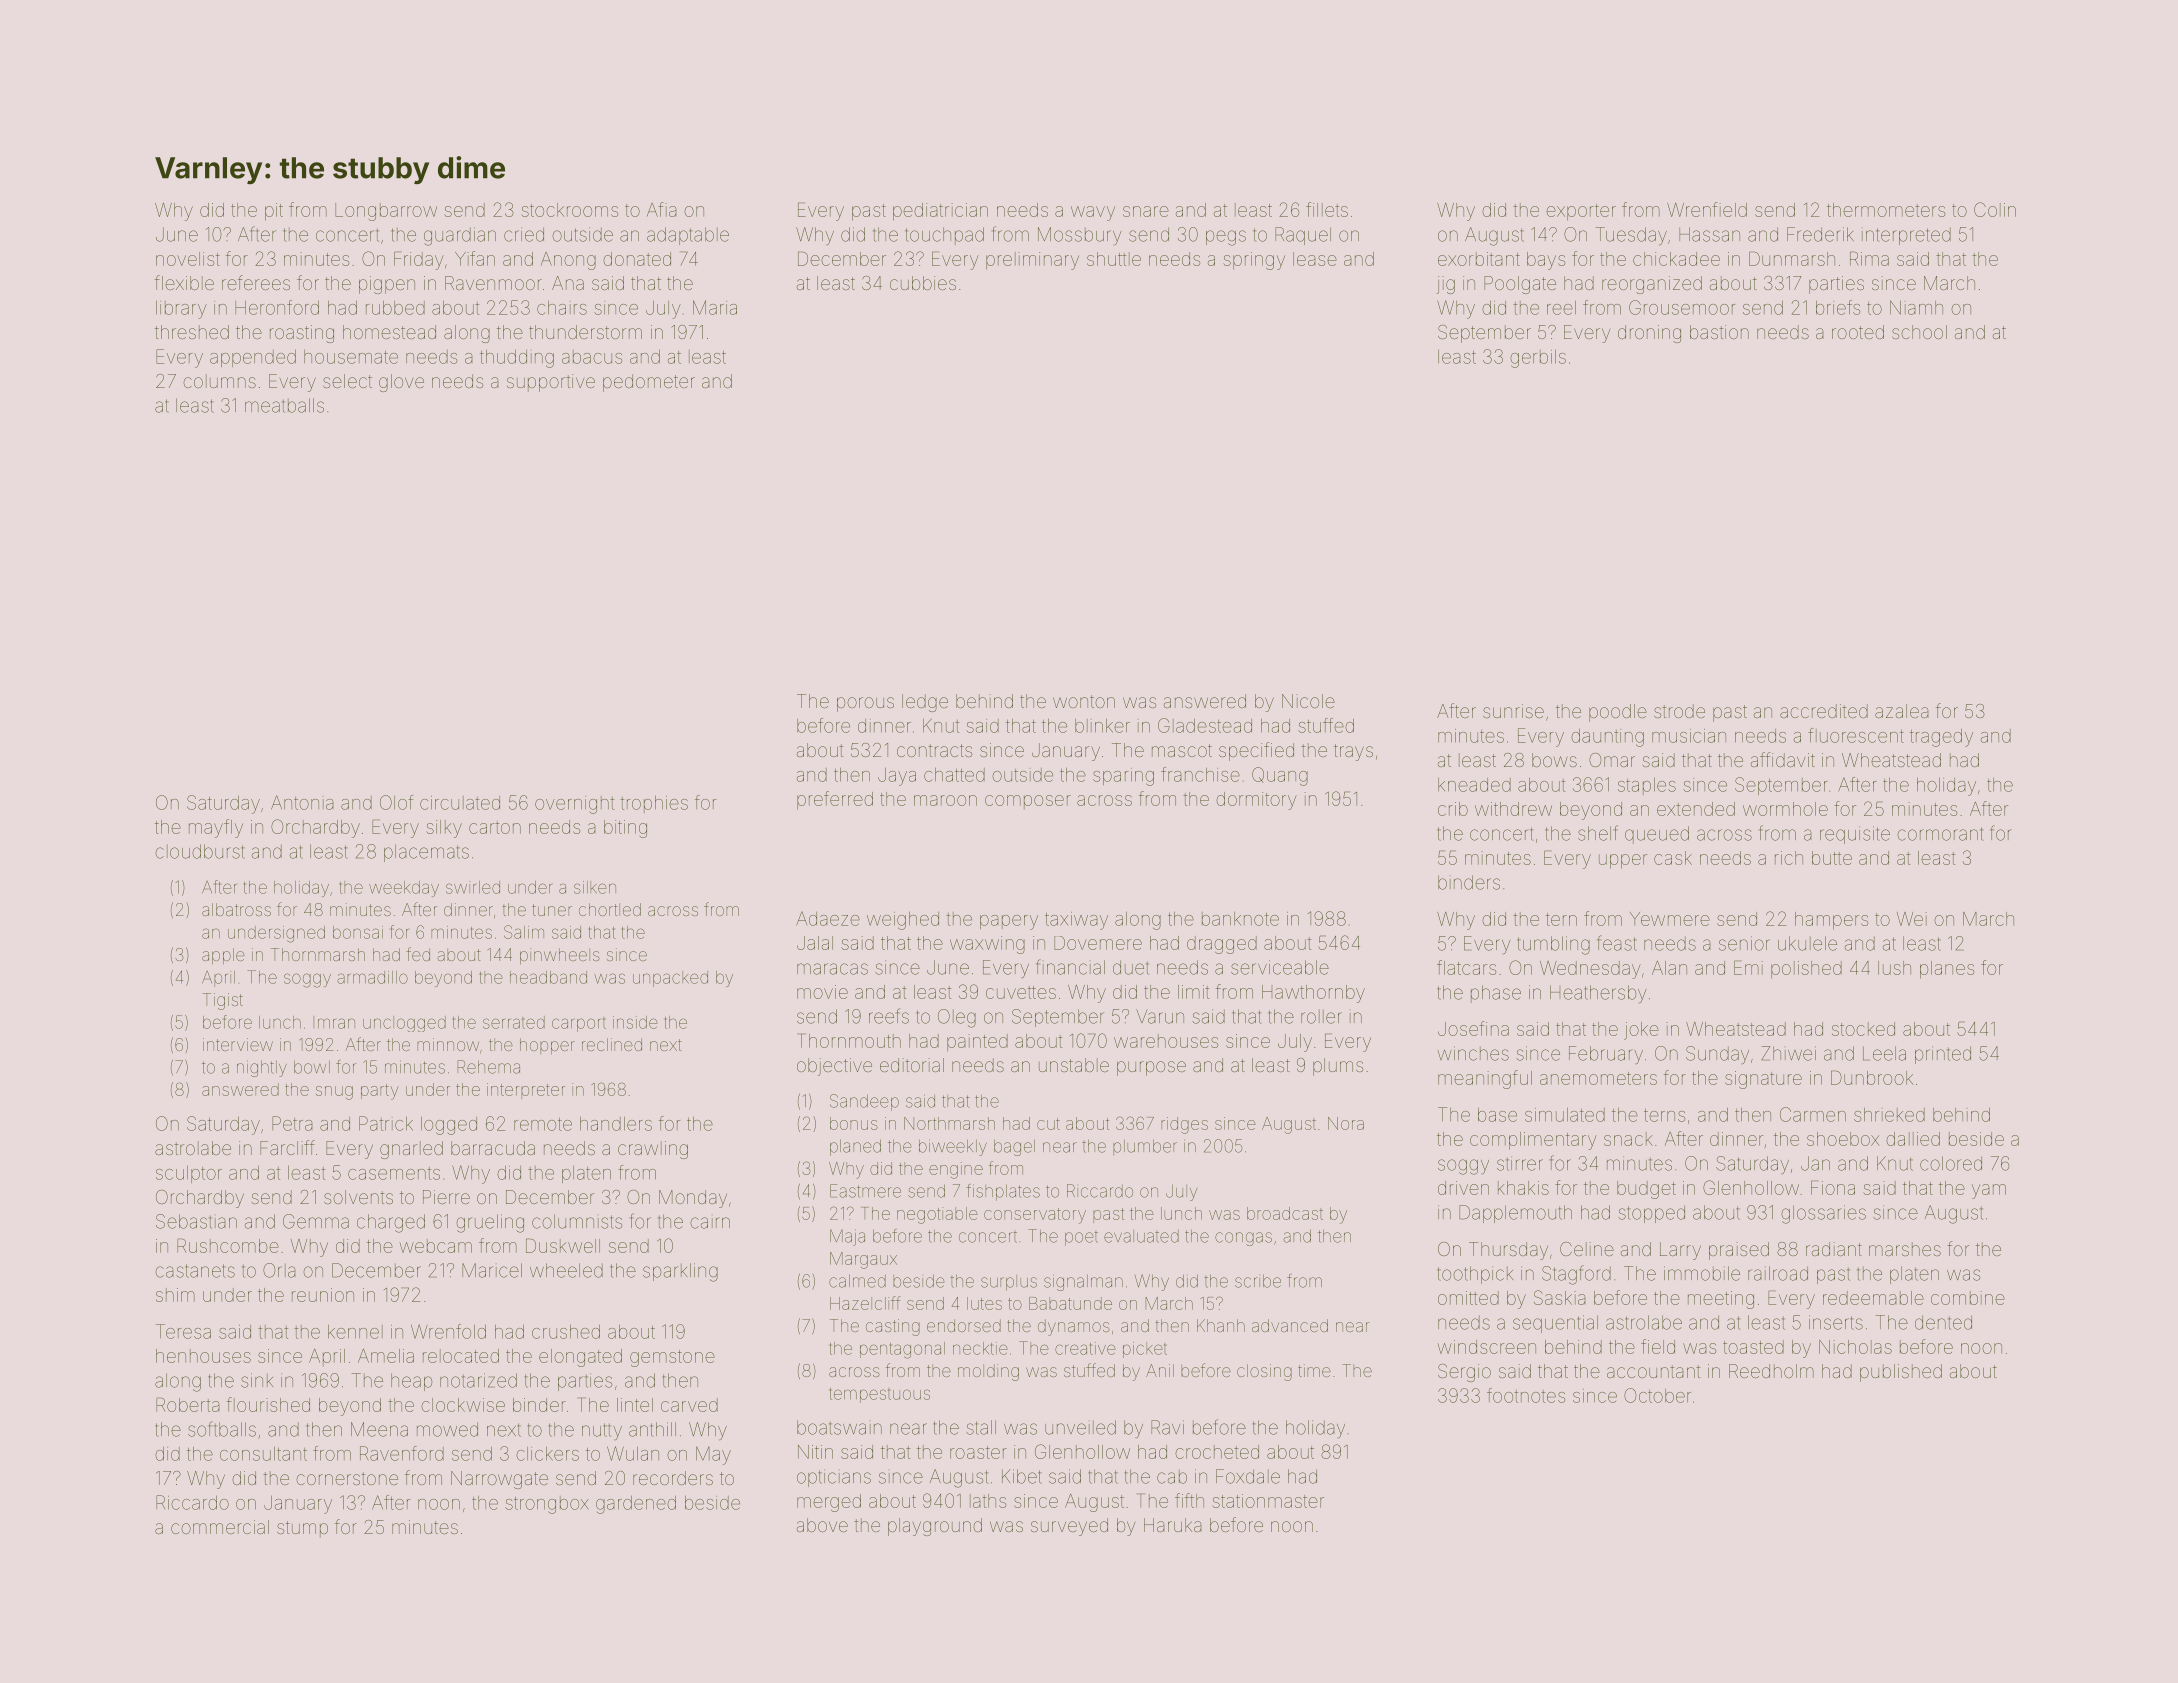 The image size is (2178, 1683). I want to click on taxiway, so click(1076, 921).
